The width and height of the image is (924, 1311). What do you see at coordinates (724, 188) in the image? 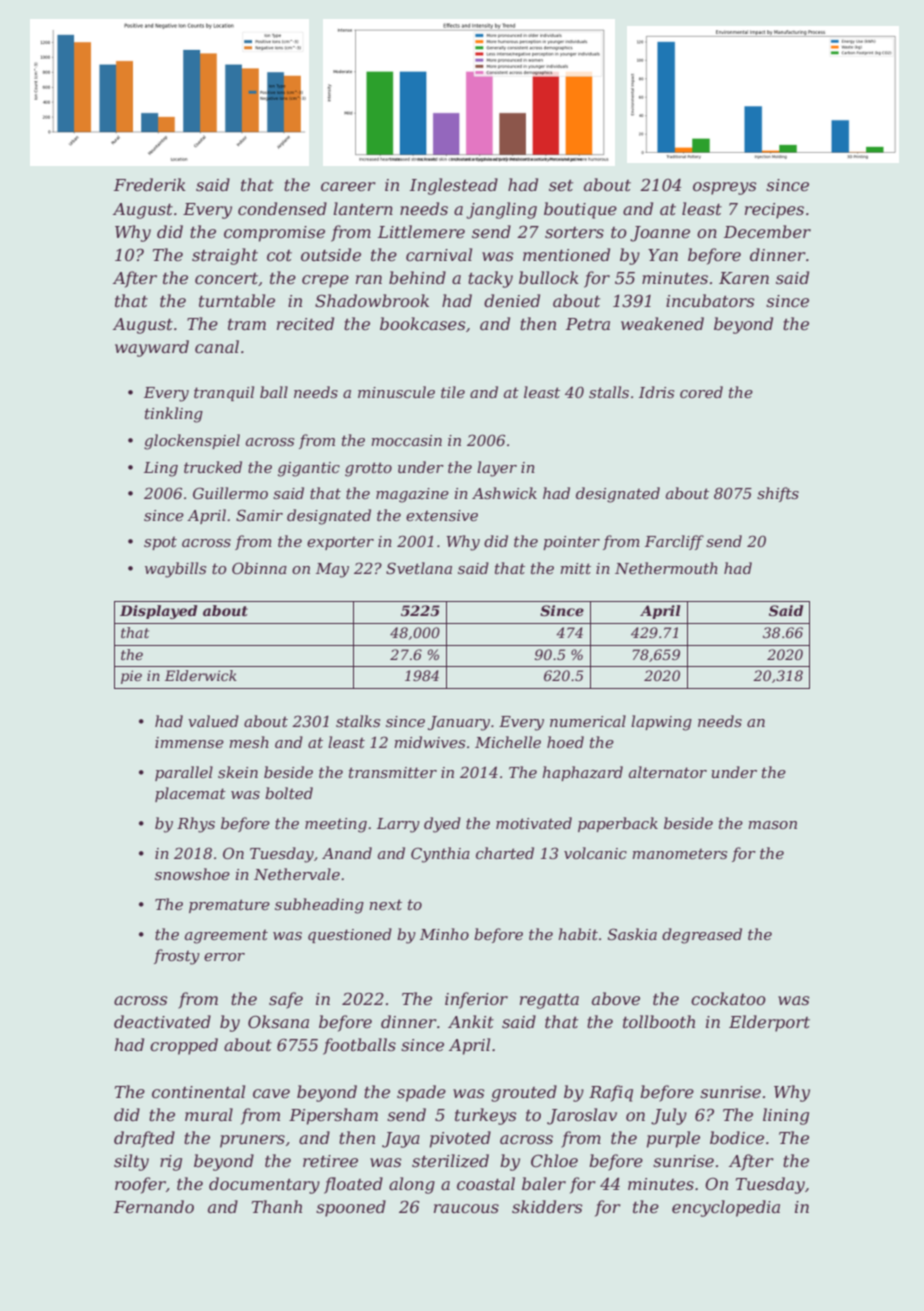
I see `ospreys` at bounding box center [724, 188].
